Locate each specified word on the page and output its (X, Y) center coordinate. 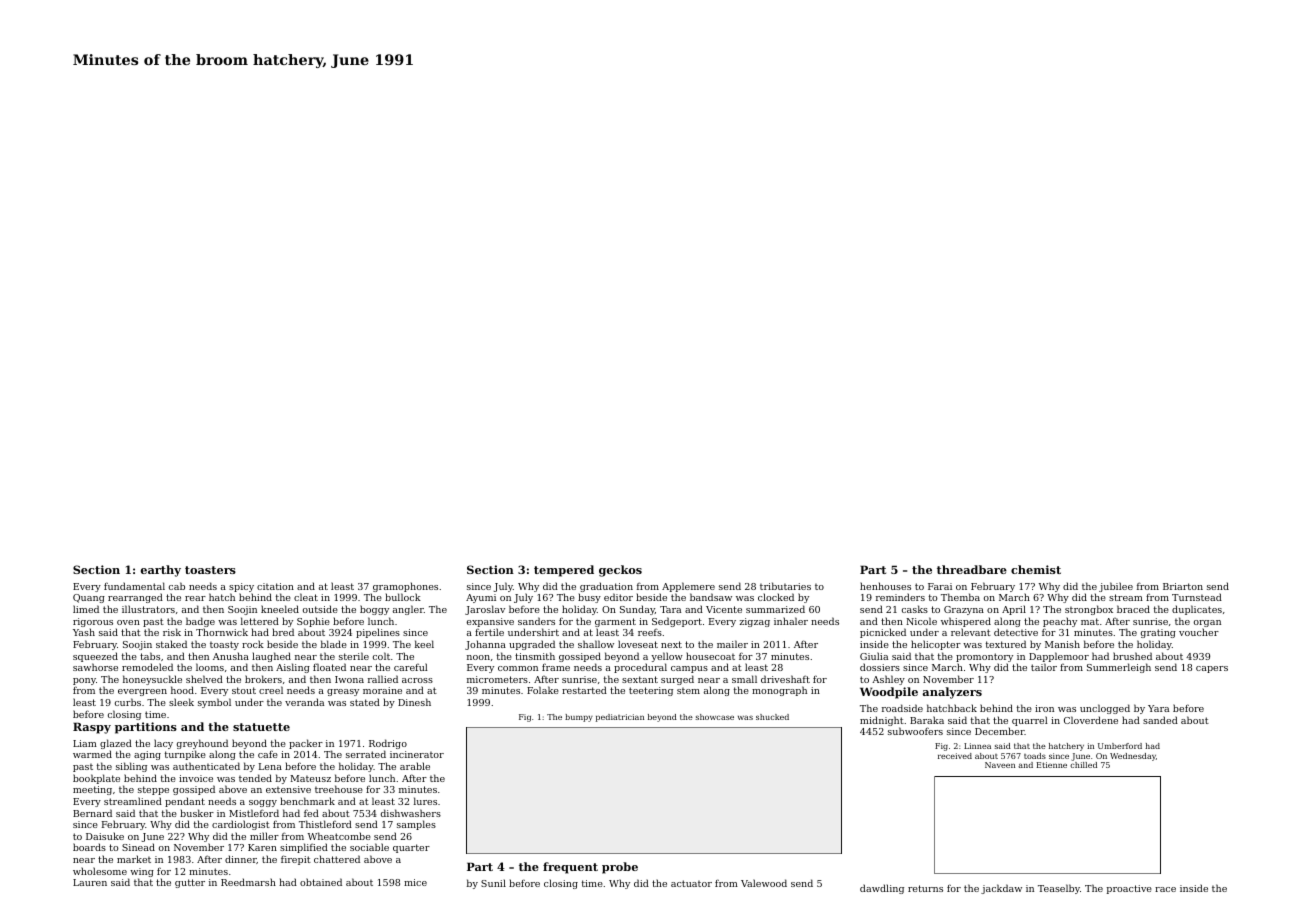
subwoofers (915, 731)
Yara (1158, 708)
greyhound (202, 745)
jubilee (1116, 587)
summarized (775, 609)
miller (264, 836)
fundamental (134, 586)
